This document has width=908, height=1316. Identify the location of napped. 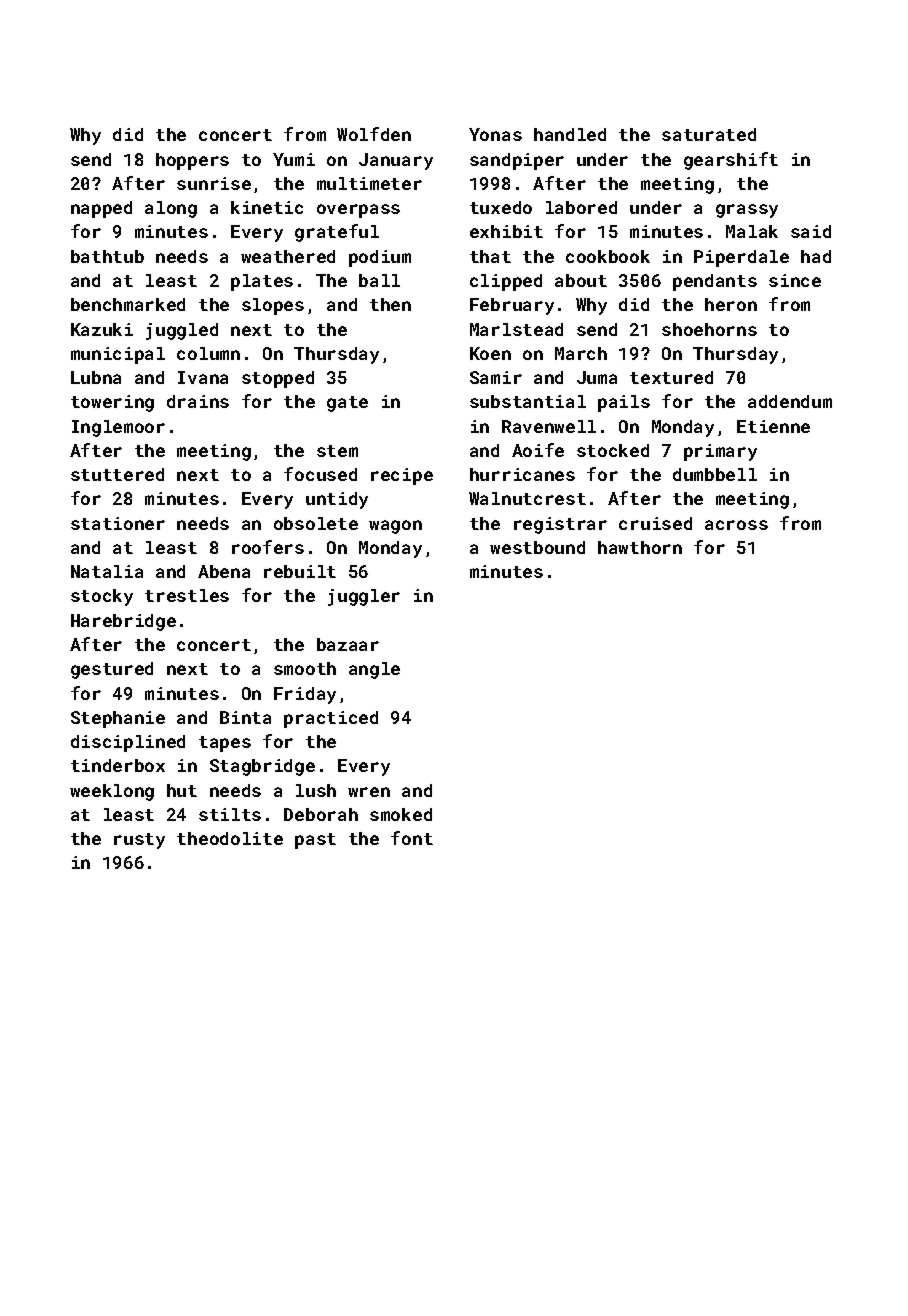
(101, 209).
